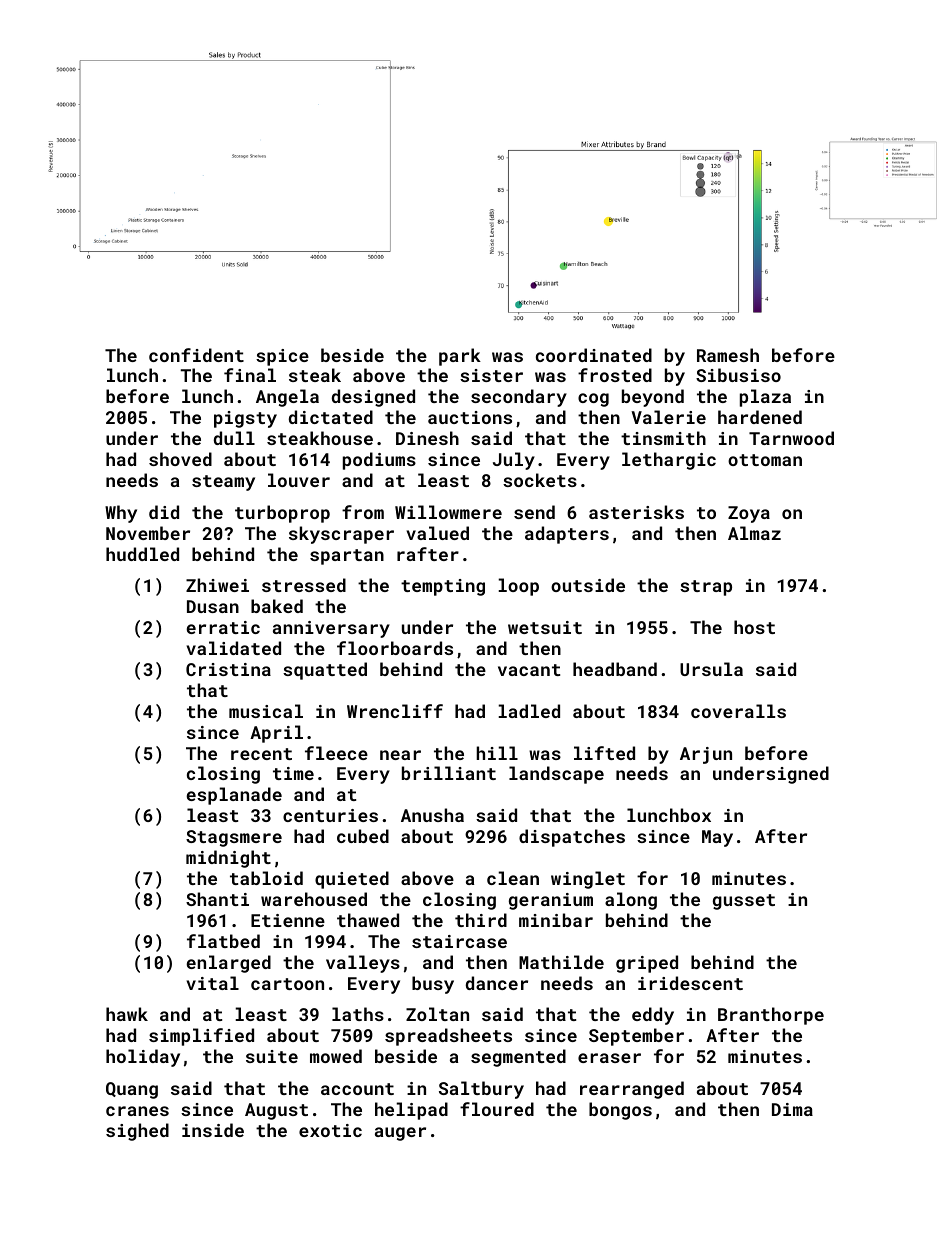 This page has height=1233, width=952. What do you see at coordinates (481, 920) in the page?
I see `third` at bounding box center [481, 920].
